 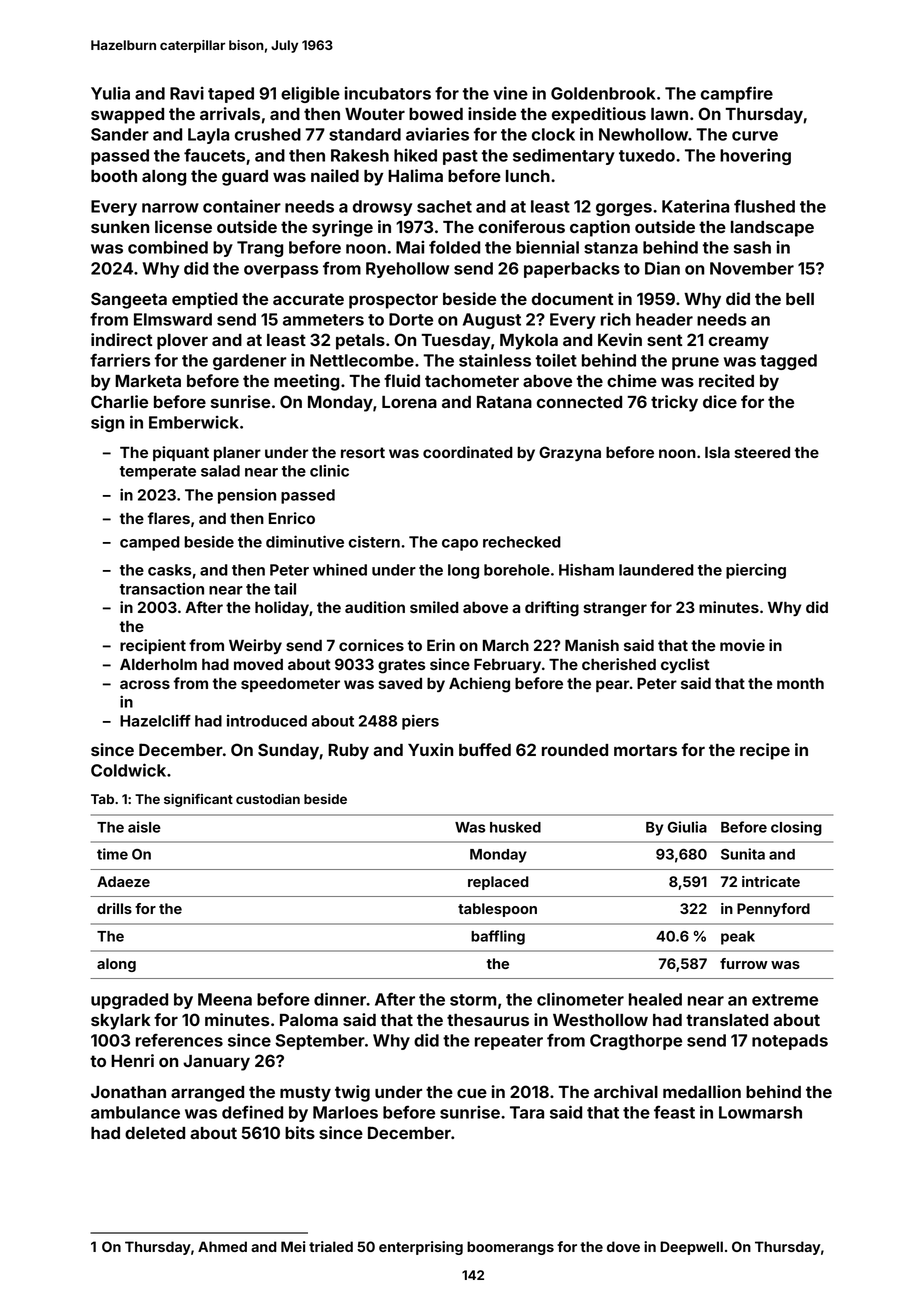 What do you see at coordinates (756, 571) in the screenshot?
I see `piercing` at bounding box center [756, 571].
